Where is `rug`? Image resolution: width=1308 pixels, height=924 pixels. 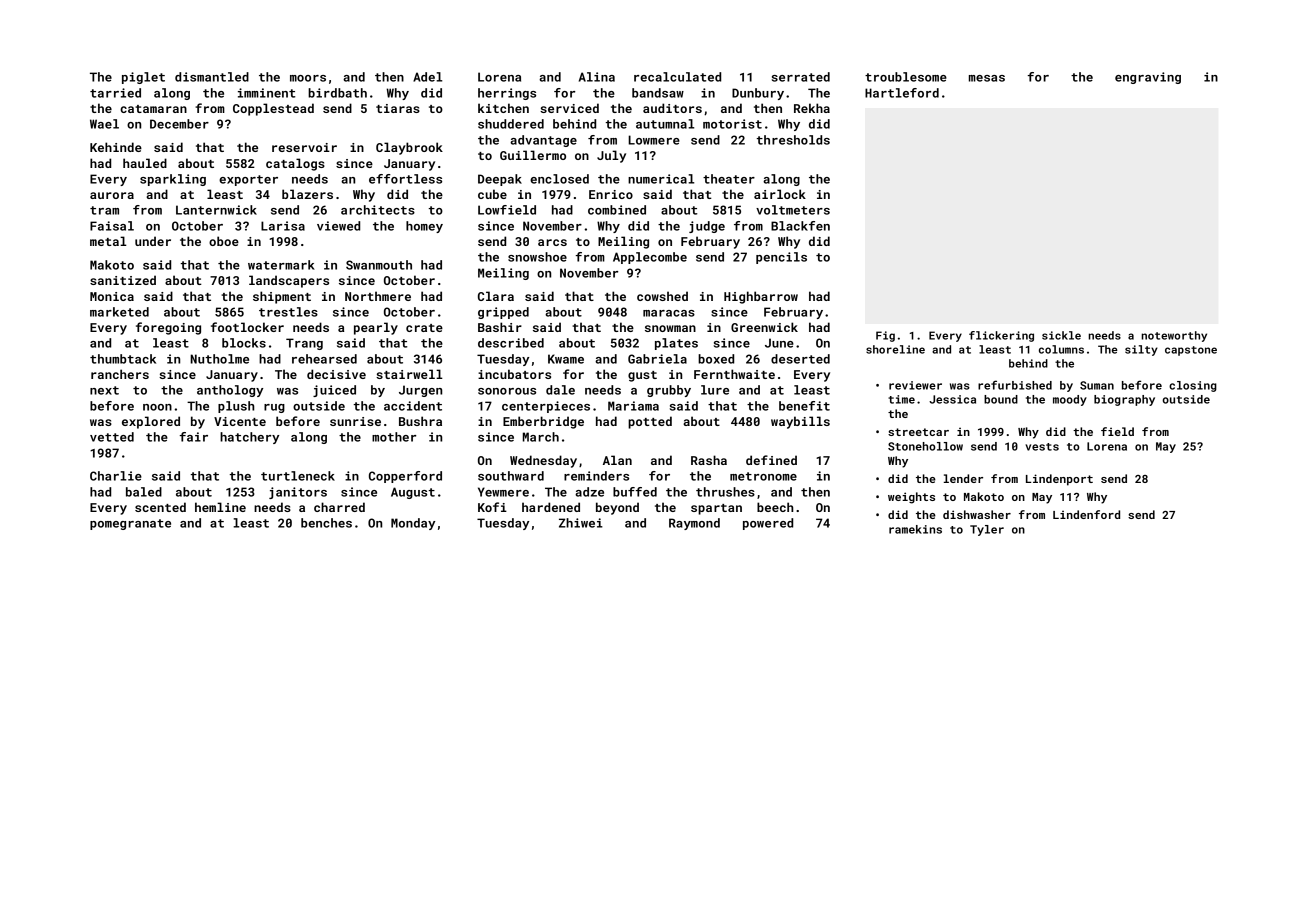 rug is located at coordinates (274, 408).
